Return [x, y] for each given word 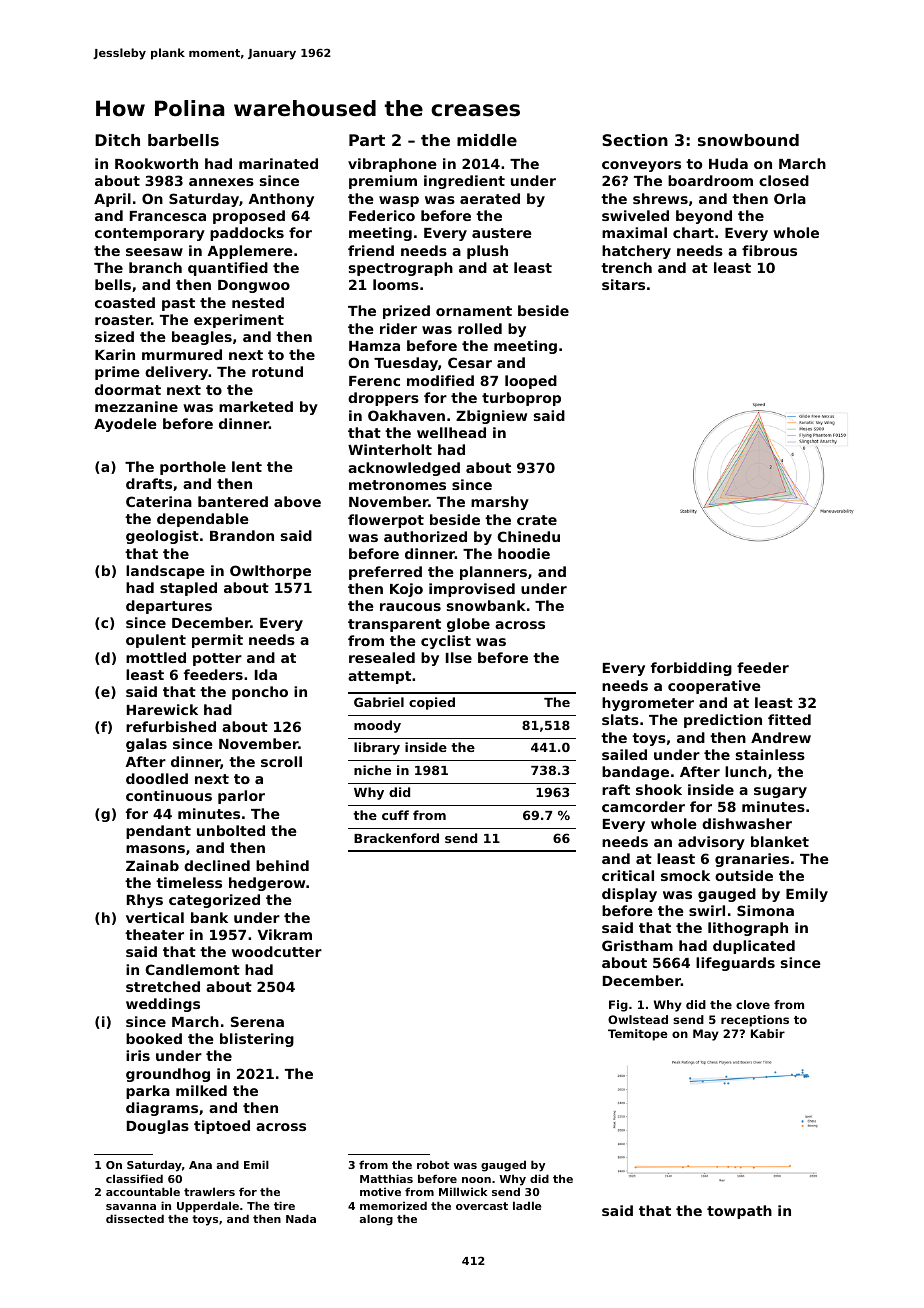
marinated [278, 163]
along [376, 1220]
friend [371, 250]
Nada [301, 1218]
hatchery [636, 252]
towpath [739, 1212]
